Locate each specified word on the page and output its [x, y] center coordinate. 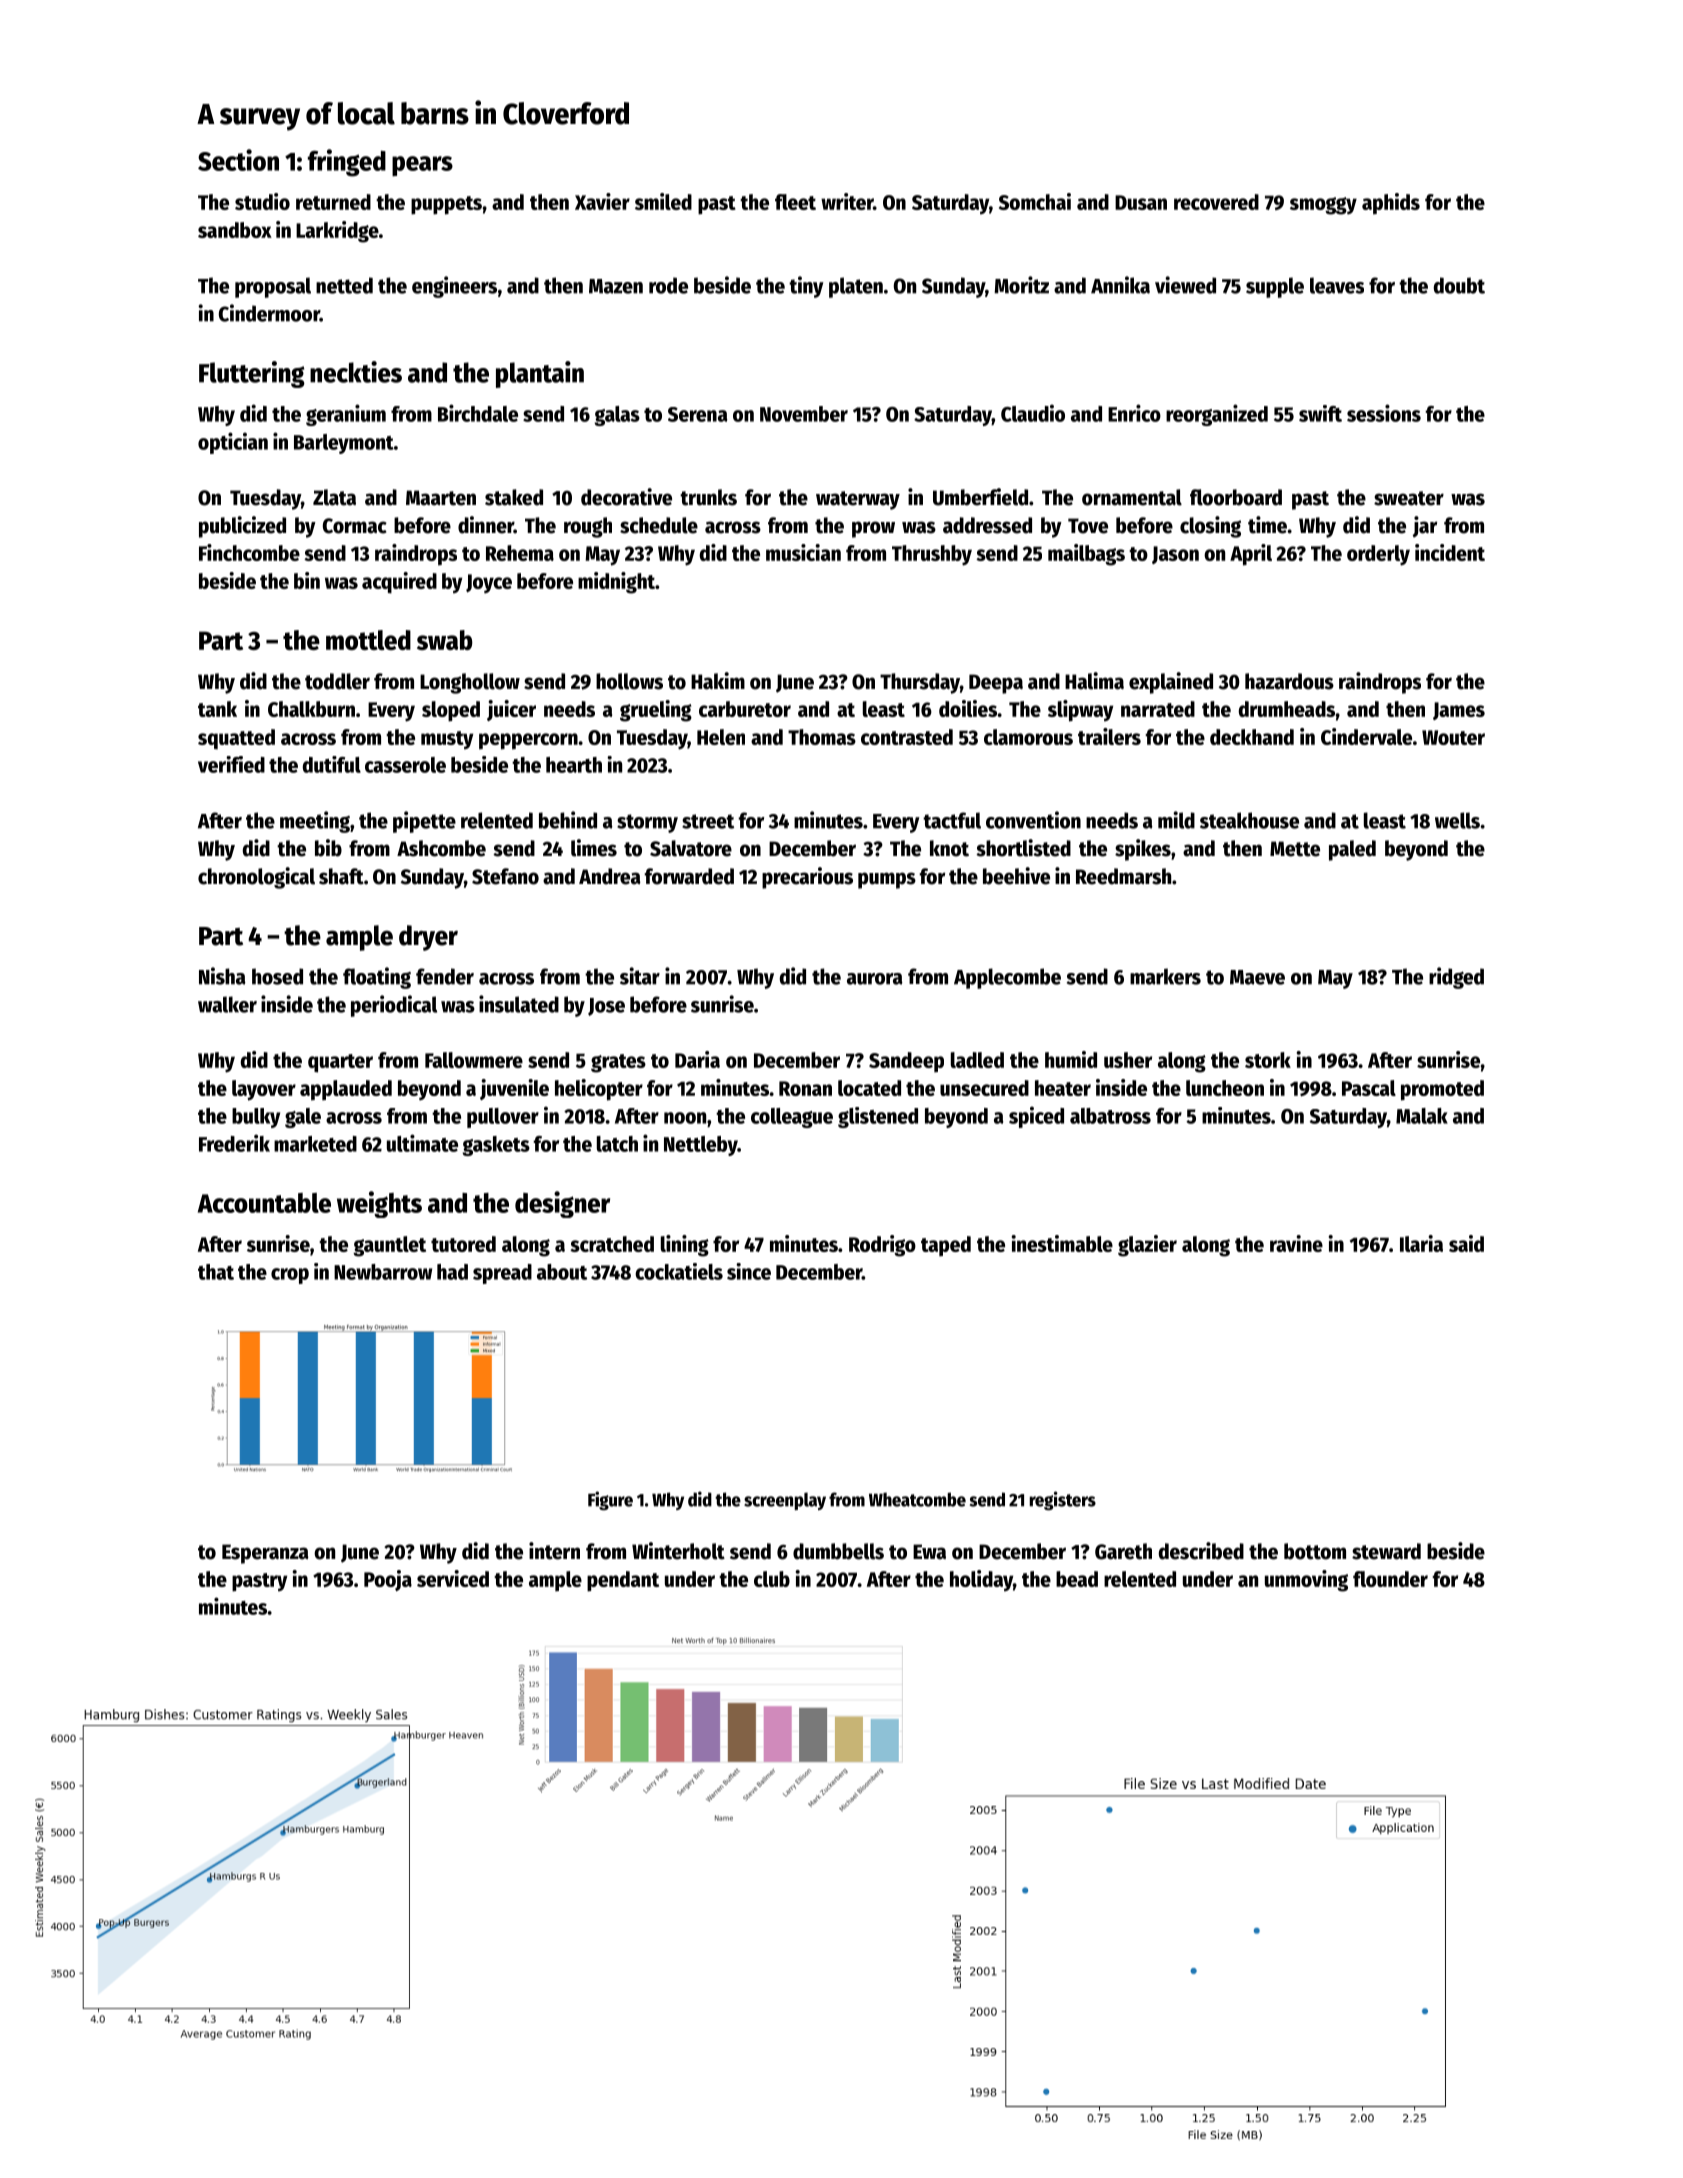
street [708, 821]
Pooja [388, 1580]
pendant [623, 1581]
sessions [1384, 413]
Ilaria [1421, 1243]
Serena [698, 414]
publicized [242, 527]
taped [946, 1246]
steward [1386, 1551]
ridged [1456, 978]
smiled [663, 201]
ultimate [422, 1143]
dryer [428, 938]
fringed [347, 163]
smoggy [1323, 206]
